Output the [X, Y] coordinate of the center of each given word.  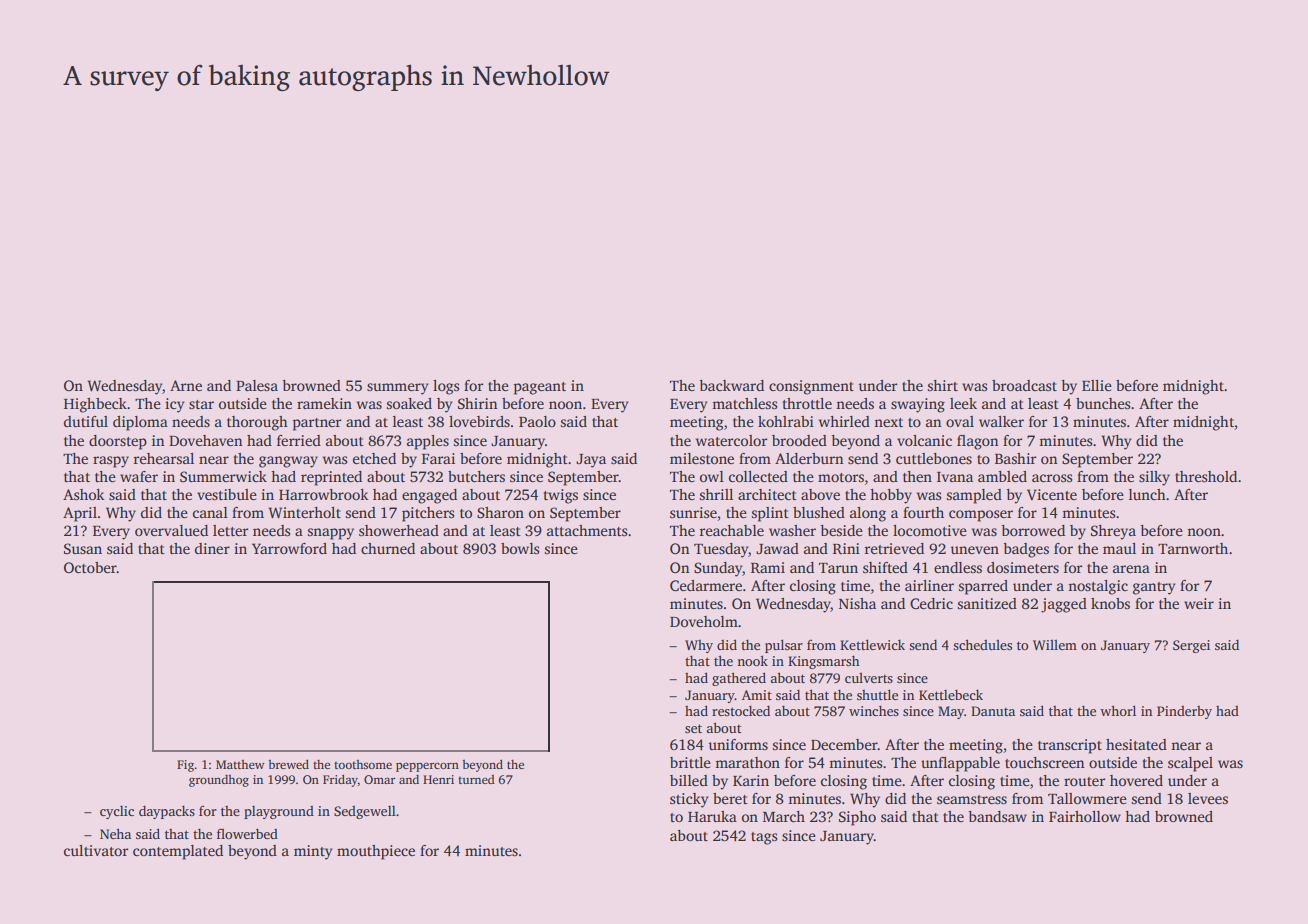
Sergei [1191, 646]
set [693, 728]
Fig [185, 766]
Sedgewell [365, 812]
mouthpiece [376, 852]
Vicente [1052, 494]
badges [1026, 550]
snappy [331, 534]
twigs [561, 496]
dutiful [86, 421]
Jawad [777, 548]
